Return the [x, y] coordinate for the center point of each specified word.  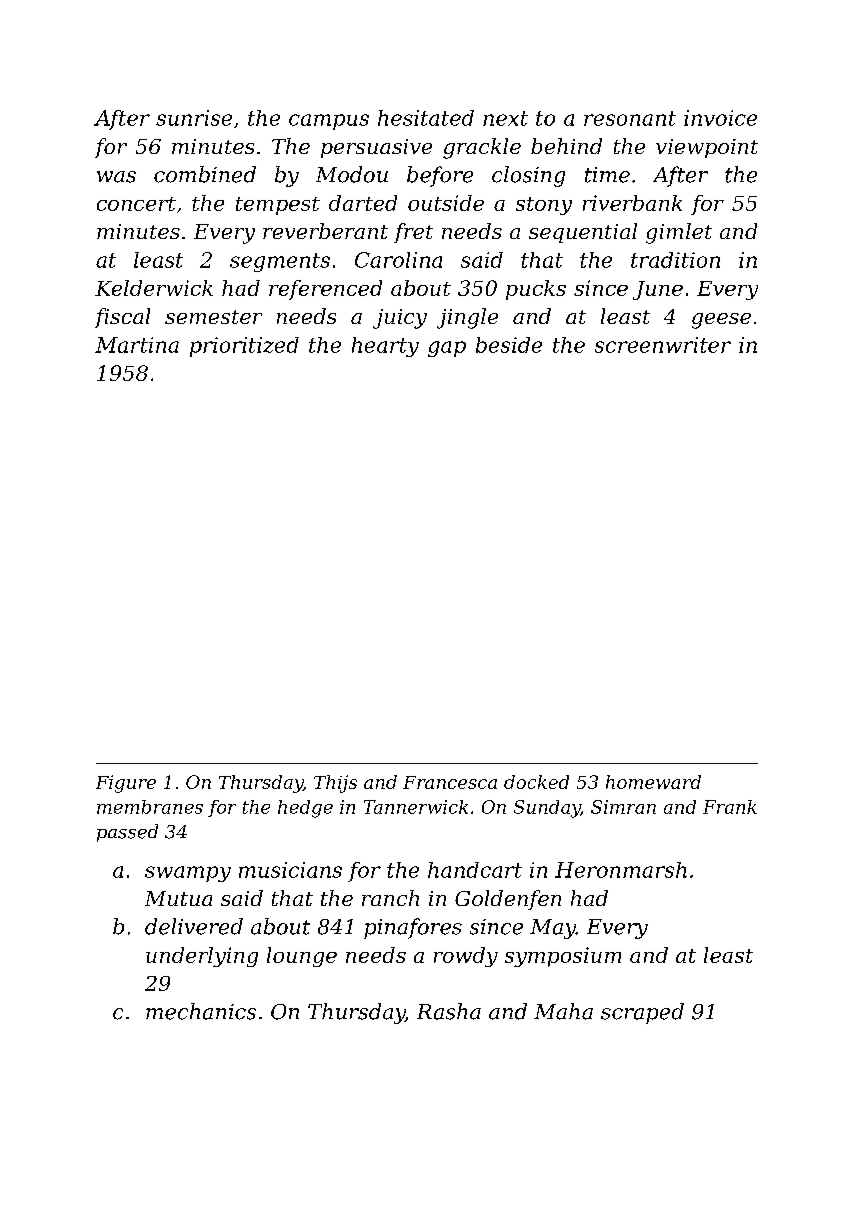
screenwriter [663, 345]
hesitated [426, 118]
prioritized [244, 347]
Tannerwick [416, 807]
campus [329, 122]
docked [536, 782]
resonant [630, 118]
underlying [202, 957]
